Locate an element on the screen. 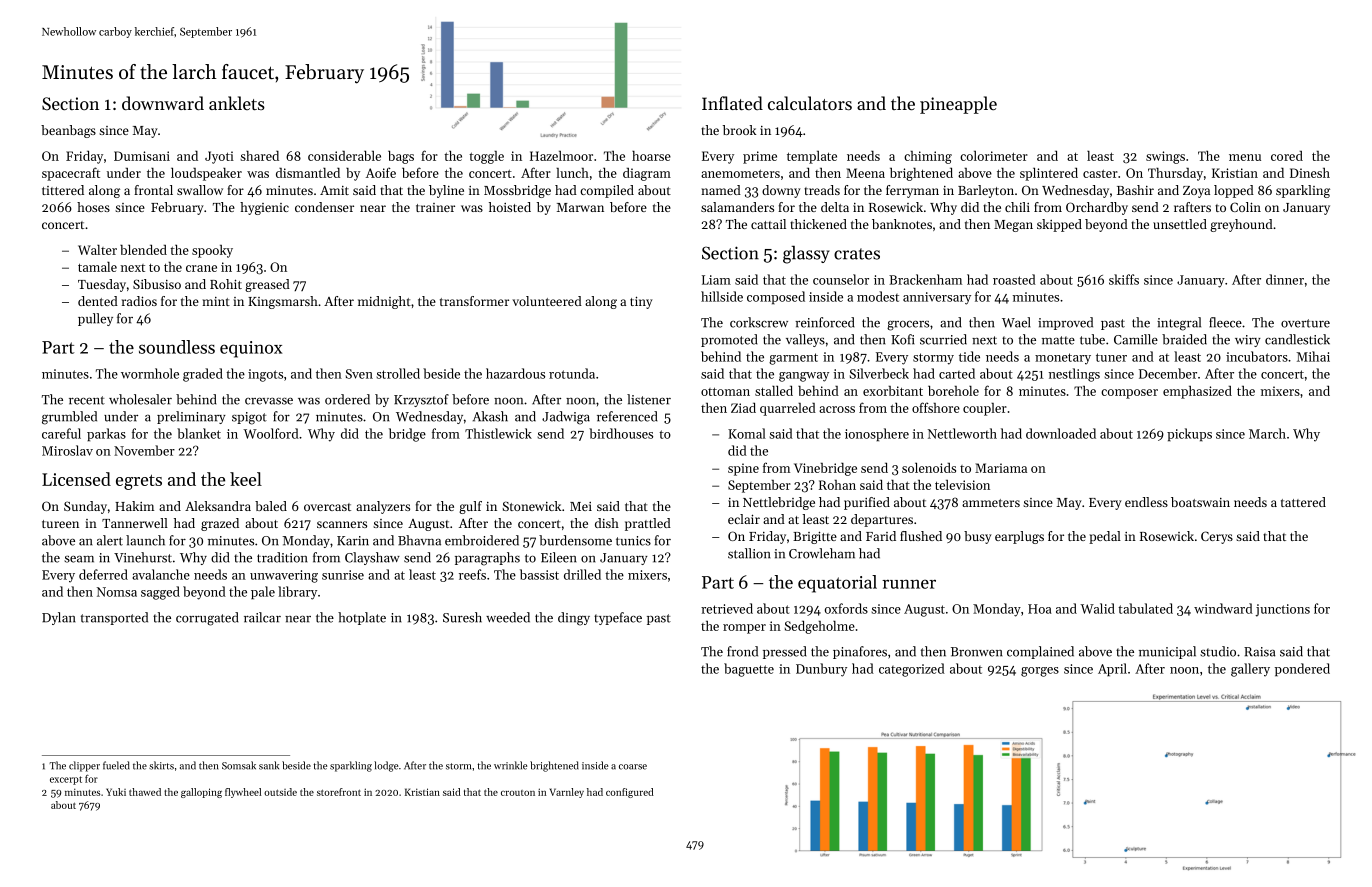 The height and width of the screenshot is (887, 1372). purified is located at coordinates (867, 503).
